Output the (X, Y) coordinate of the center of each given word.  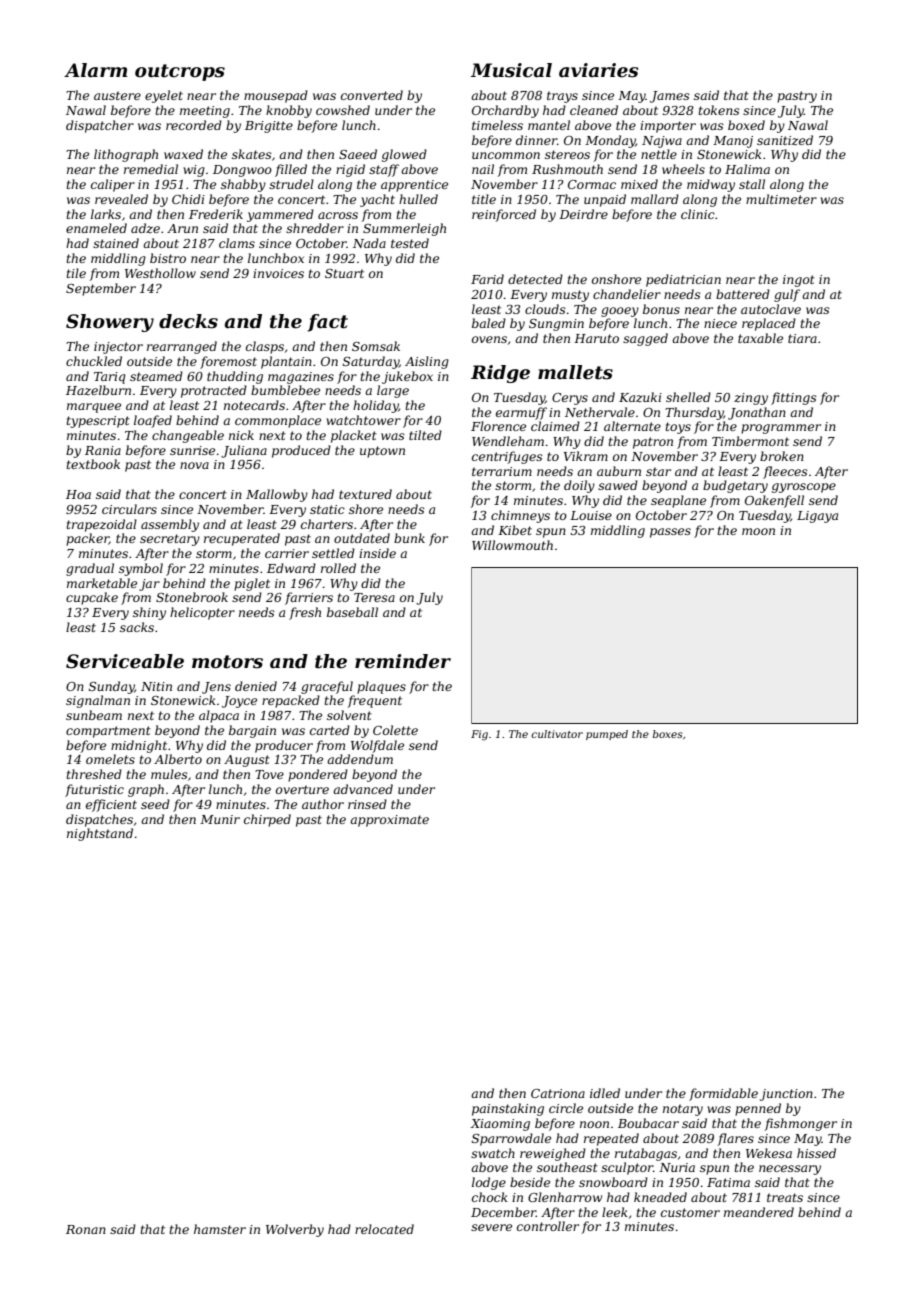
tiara (802, 338)
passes (670, 533)
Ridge (500, 374)
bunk (409, 538)
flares (736, 1139)
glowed (404, 155)
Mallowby (277, 495)
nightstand (100, 834)
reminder (403, 661)
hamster (220, 1229)
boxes (668, 734)
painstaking (508, 1109)
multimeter (781, 199)
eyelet (164, 96)
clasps (265, 347)
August (247, 761)
